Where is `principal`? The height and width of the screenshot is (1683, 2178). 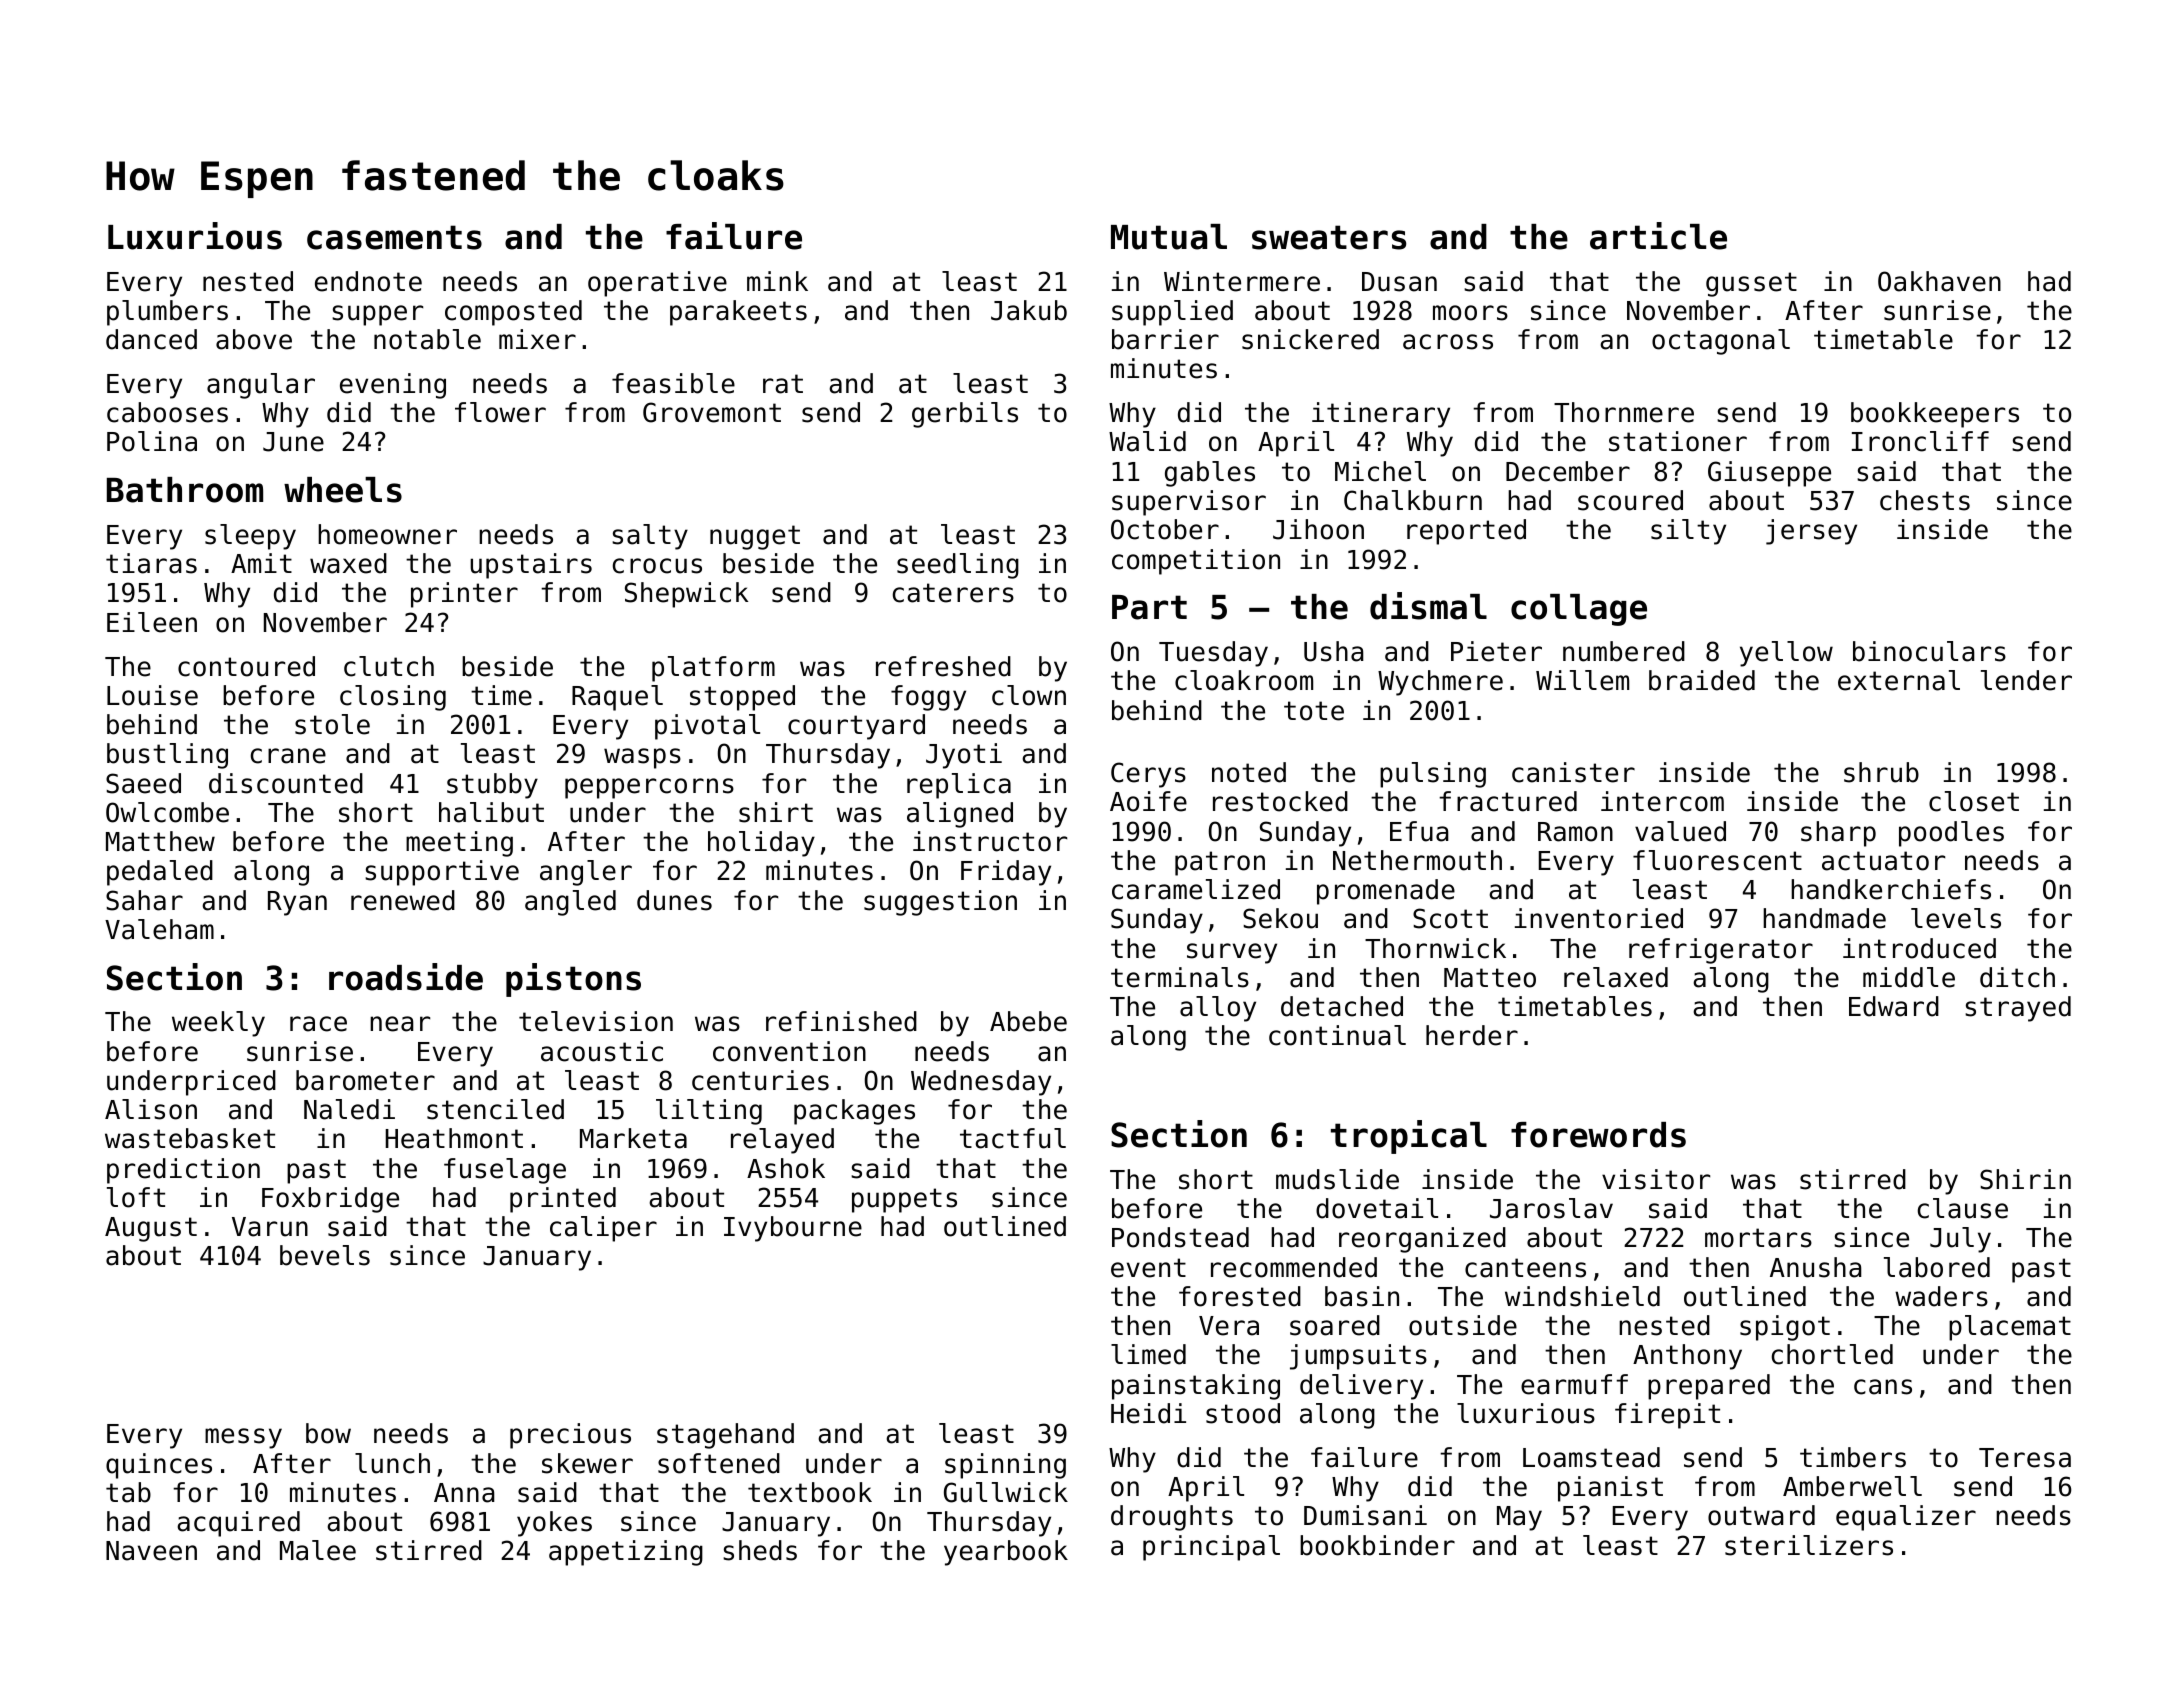
principal is located at coordinates (1211, 1548).
